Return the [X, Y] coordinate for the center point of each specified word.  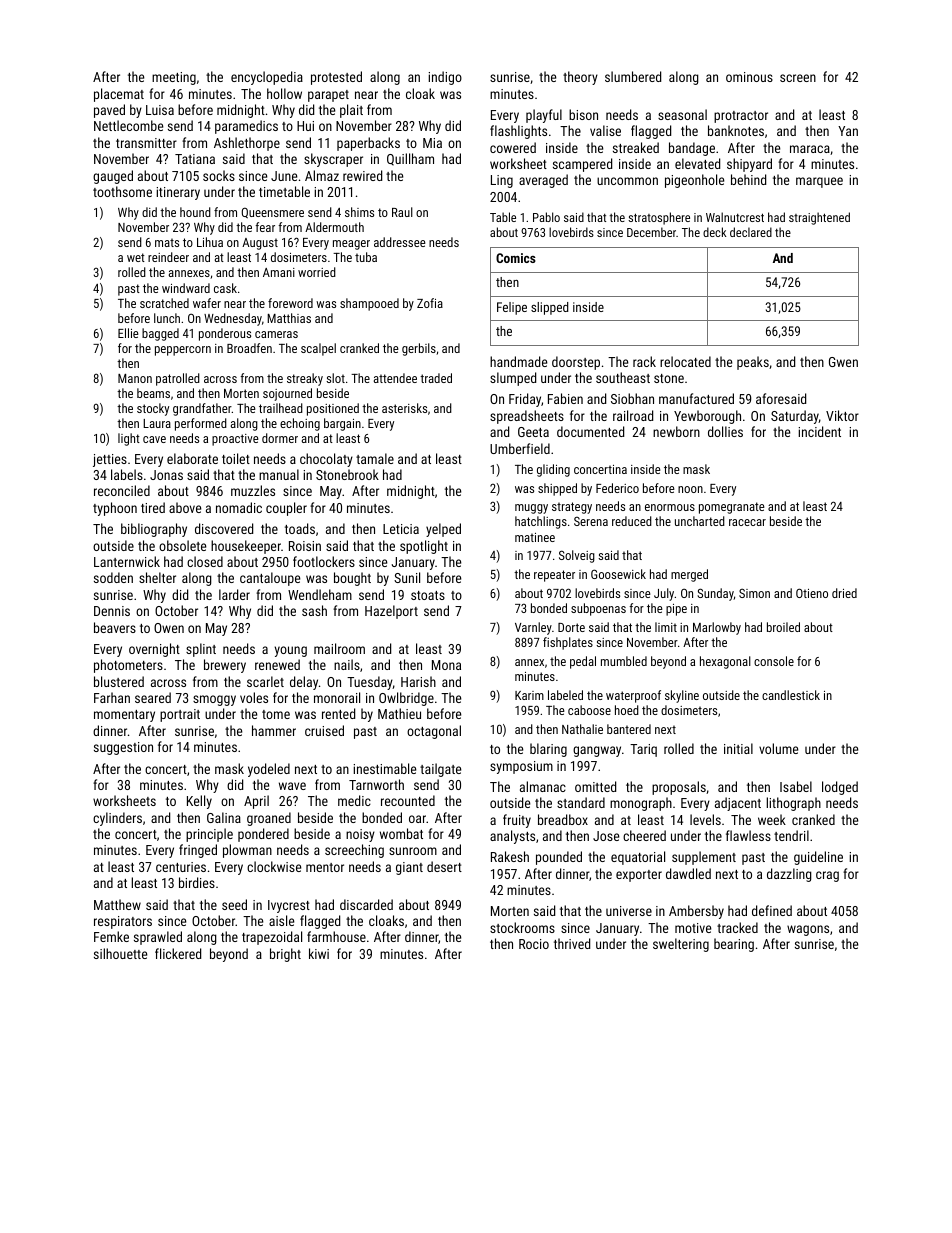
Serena [591, 521]
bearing [734, 945]
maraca [810, 149]
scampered [582, 165]
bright [285, 955]
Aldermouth [334, 227]
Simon [754, 593]
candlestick [791, 695]
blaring [548, 750]
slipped [550, 308]
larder [234, 594]
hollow [284, 93]
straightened [819, 218]
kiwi [319, 953]
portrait [180, 715]
